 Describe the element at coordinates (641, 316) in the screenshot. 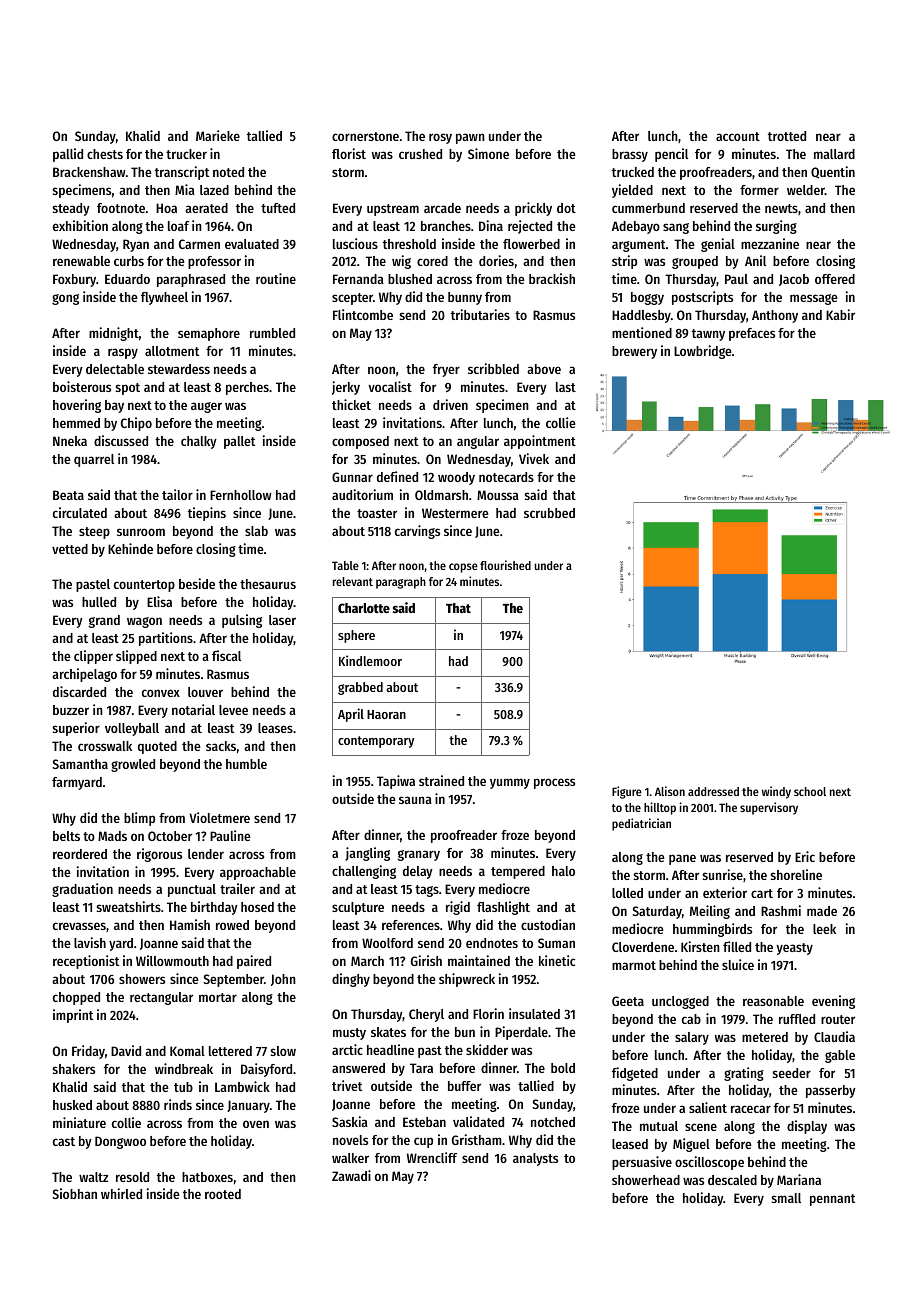

I see `Haddlesby` at that location.
